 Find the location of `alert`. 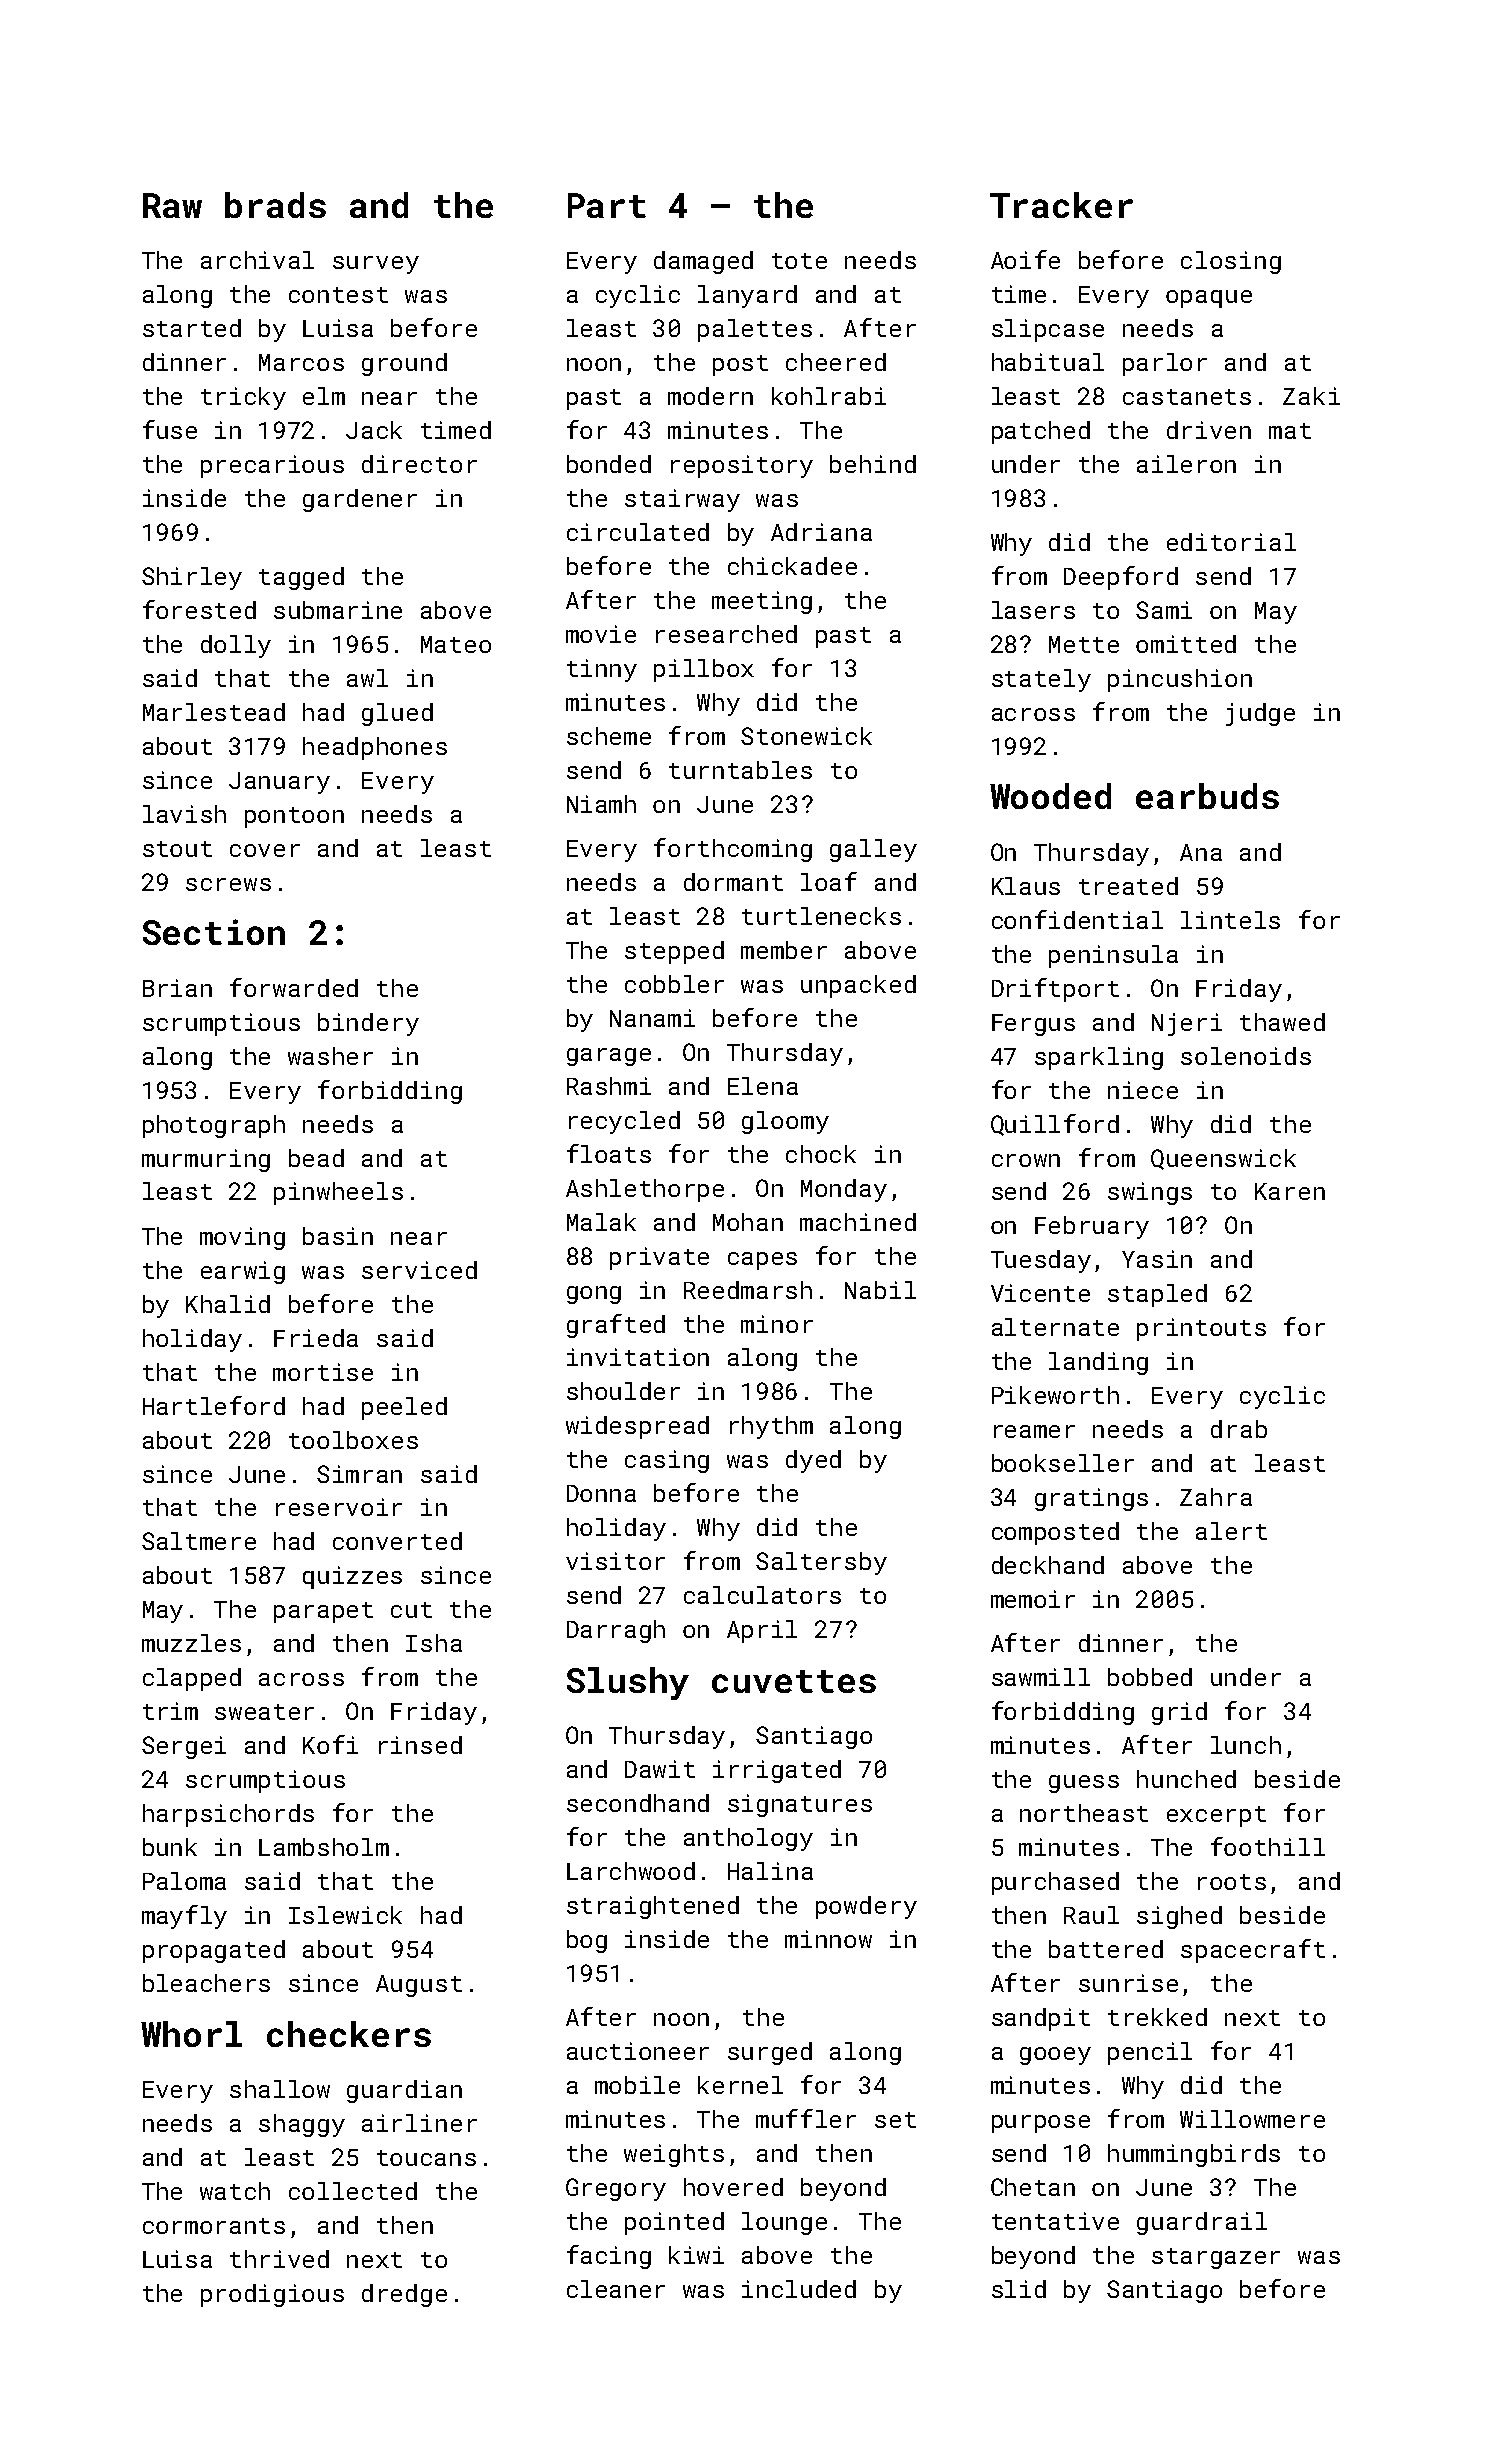

alert is located at coordinates (1231, 1531).
